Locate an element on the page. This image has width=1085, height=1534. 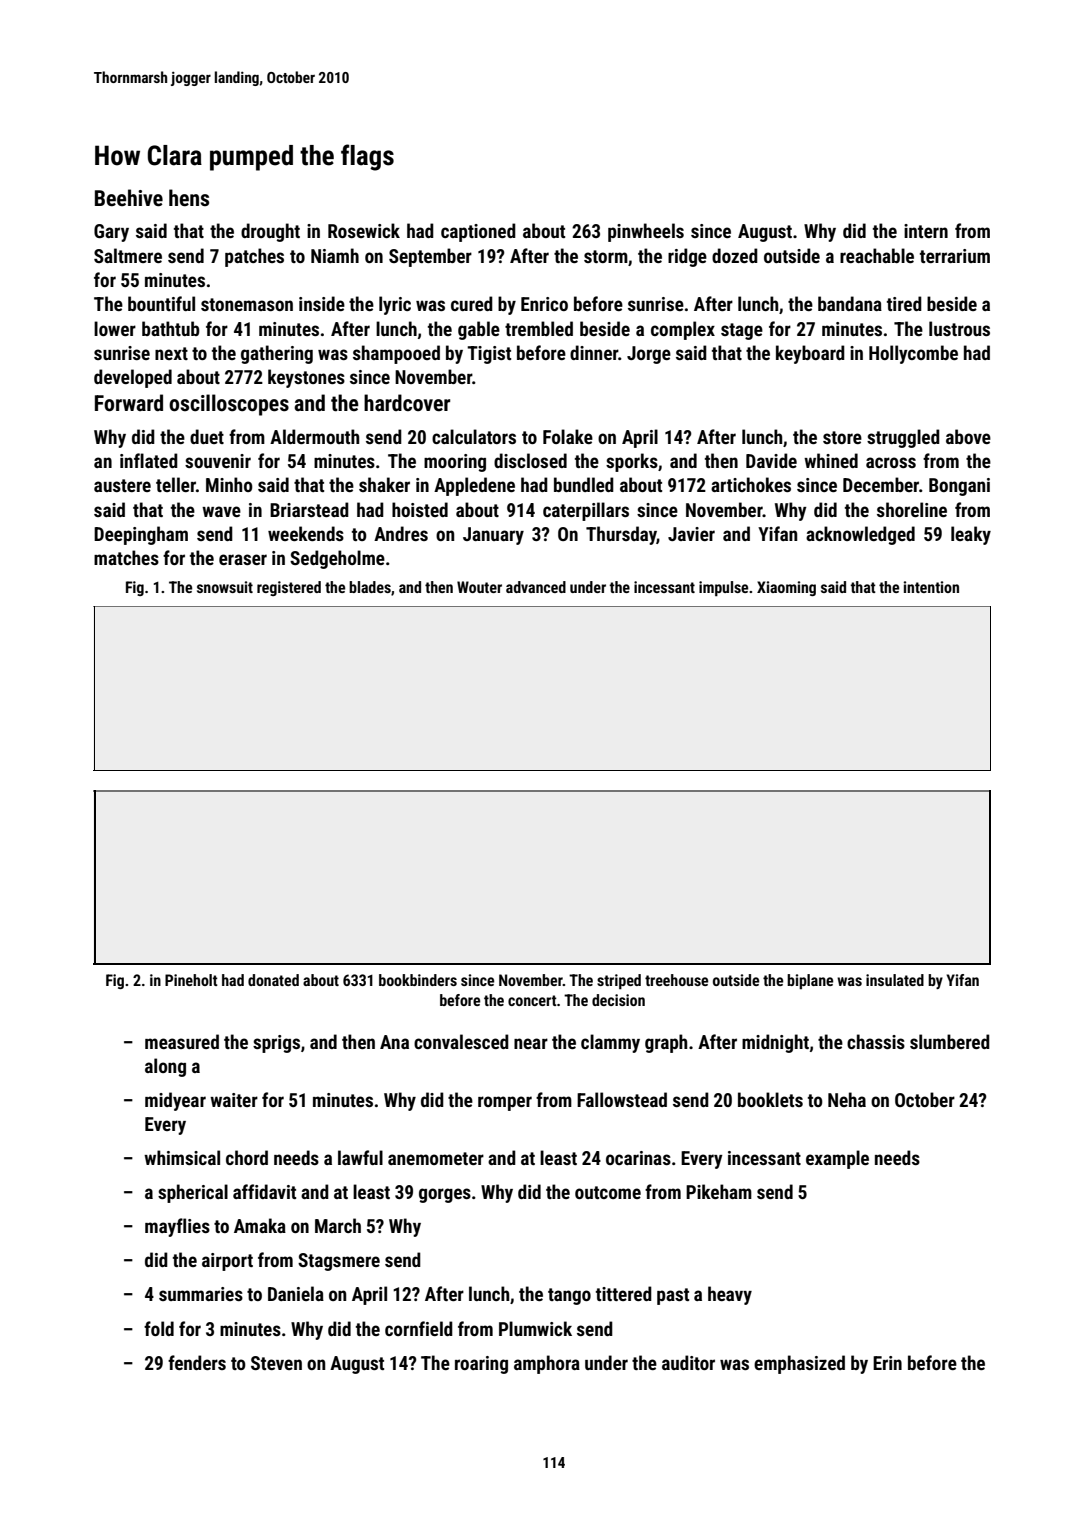
Wouter is located at coordinates (479, 587).
